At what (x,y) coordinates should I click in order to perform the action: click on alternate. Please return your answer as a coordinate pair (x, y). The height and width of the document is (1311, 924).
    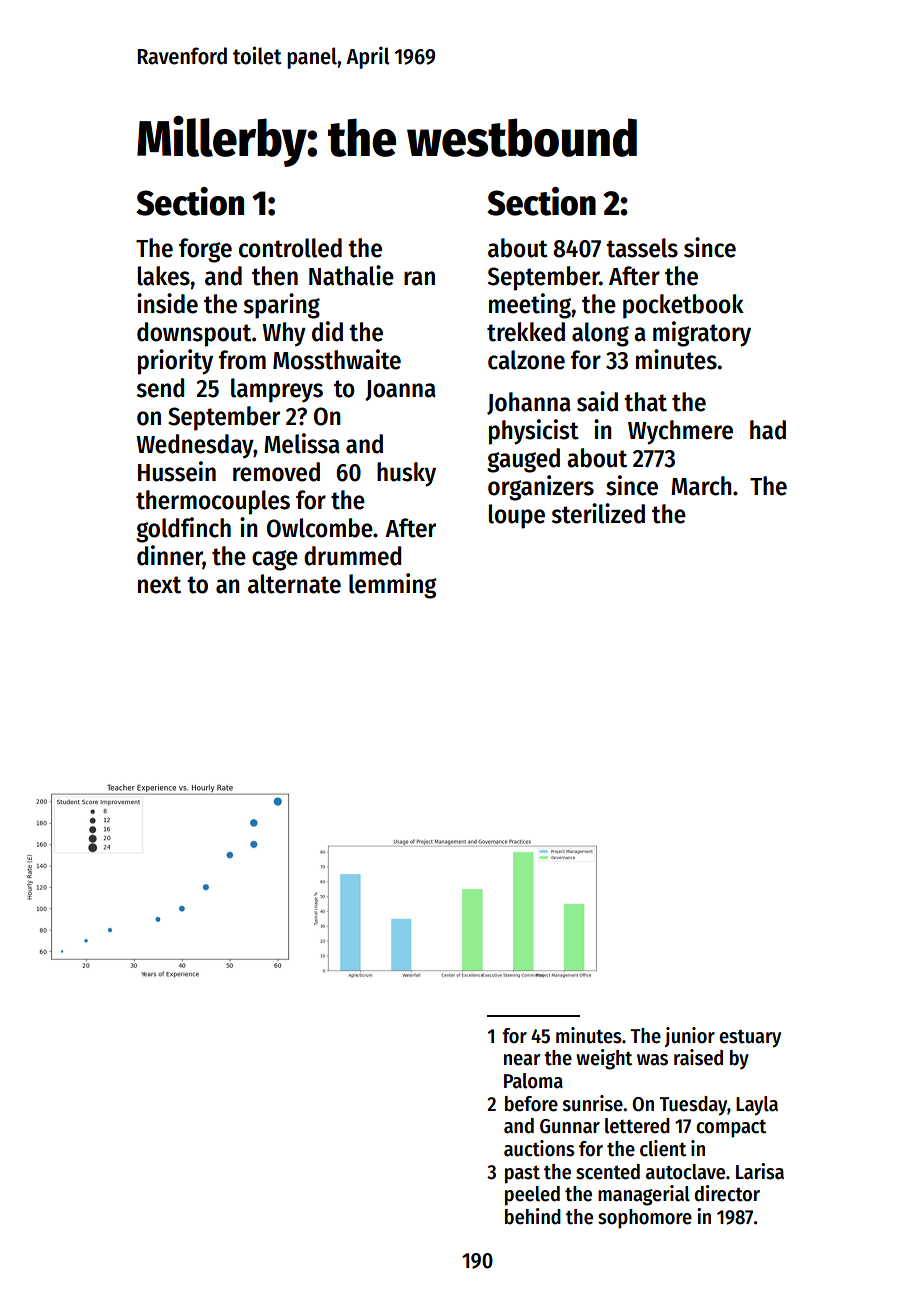
    Looking at the image, I should click on (294, 584).
